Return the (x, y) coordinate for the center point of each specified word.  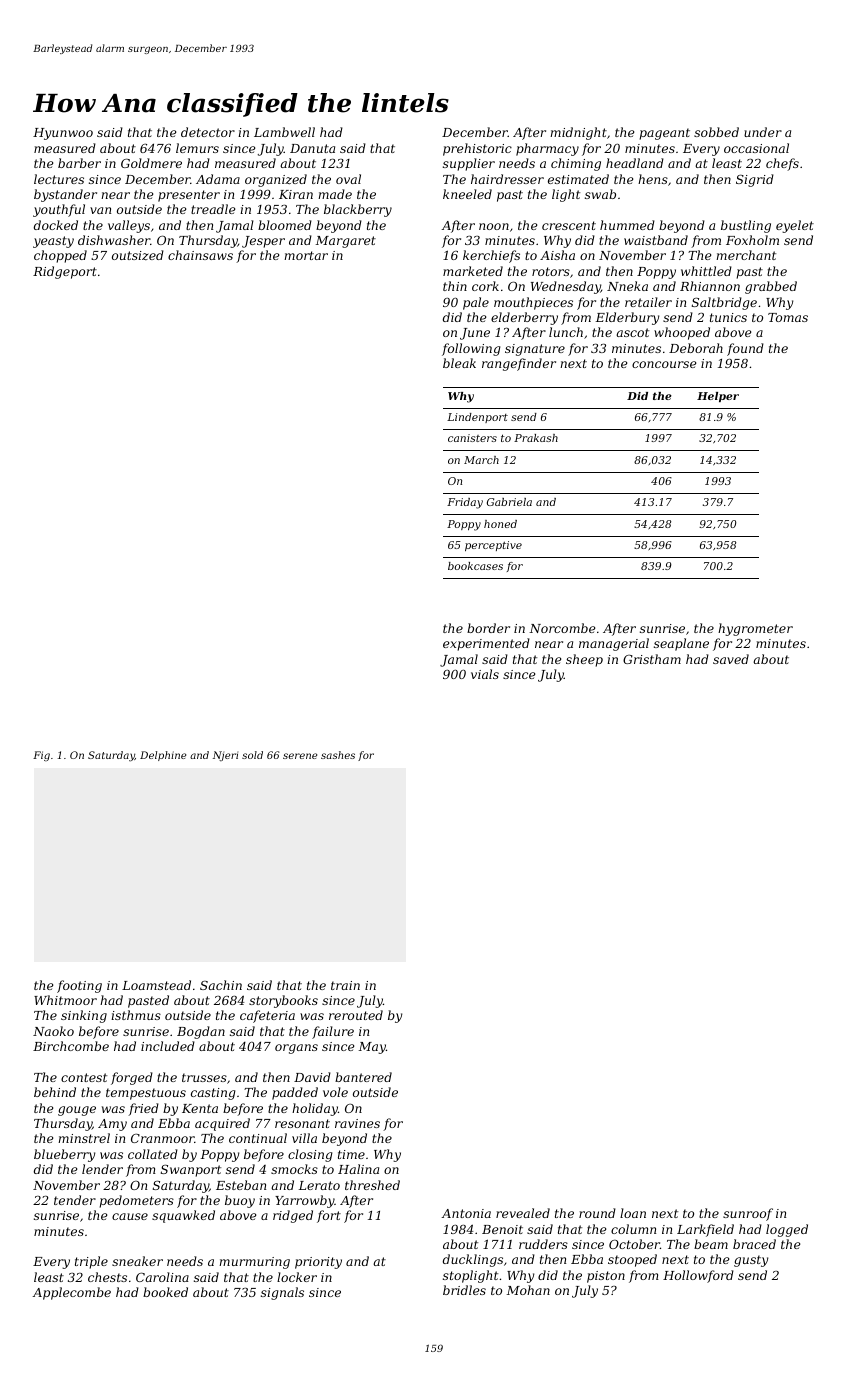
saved (731, 659)
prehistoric (477, 149)
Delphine (163, 756)
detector (208, 132)
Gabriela (509, 502)
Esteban (241, 1185)
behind (55, 1092)
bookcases (475, 566)
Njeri (225, 756)
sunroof (748, 1214)
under (763, 132)
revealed (523, 1213)
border (488, 628)
